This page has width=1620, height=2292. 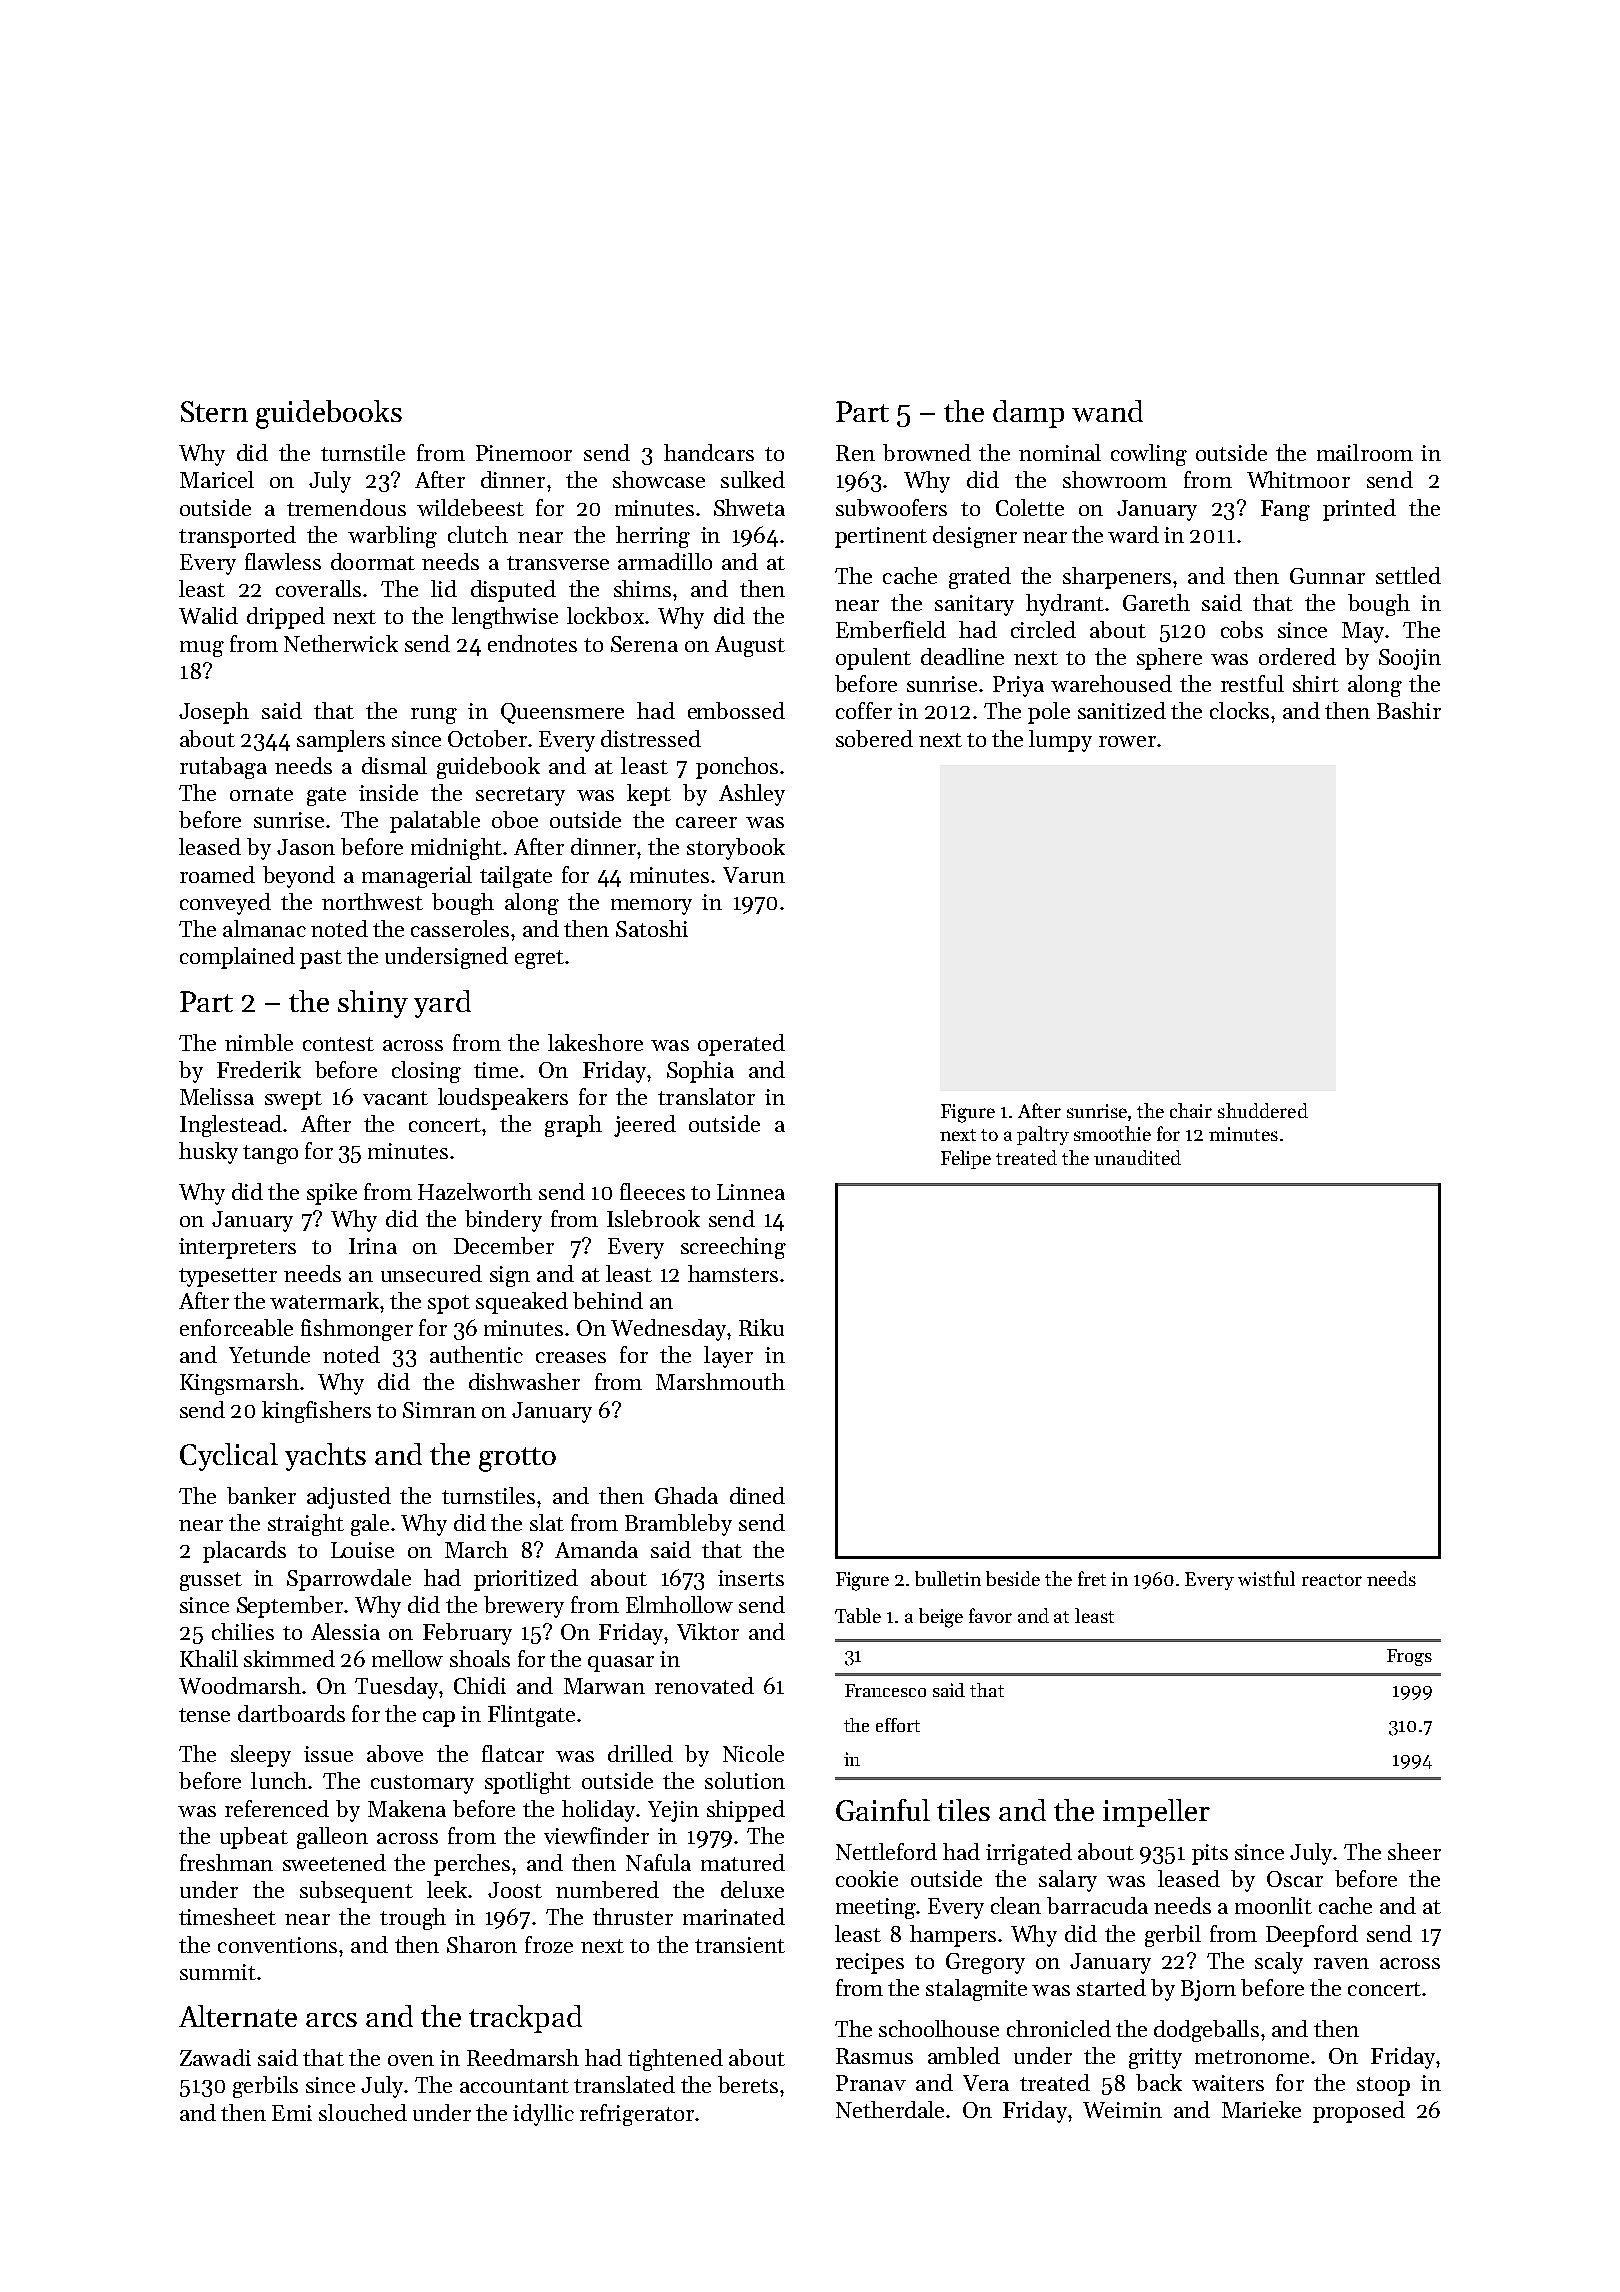 I want to click on sobered, so click(x=874, y=738).
